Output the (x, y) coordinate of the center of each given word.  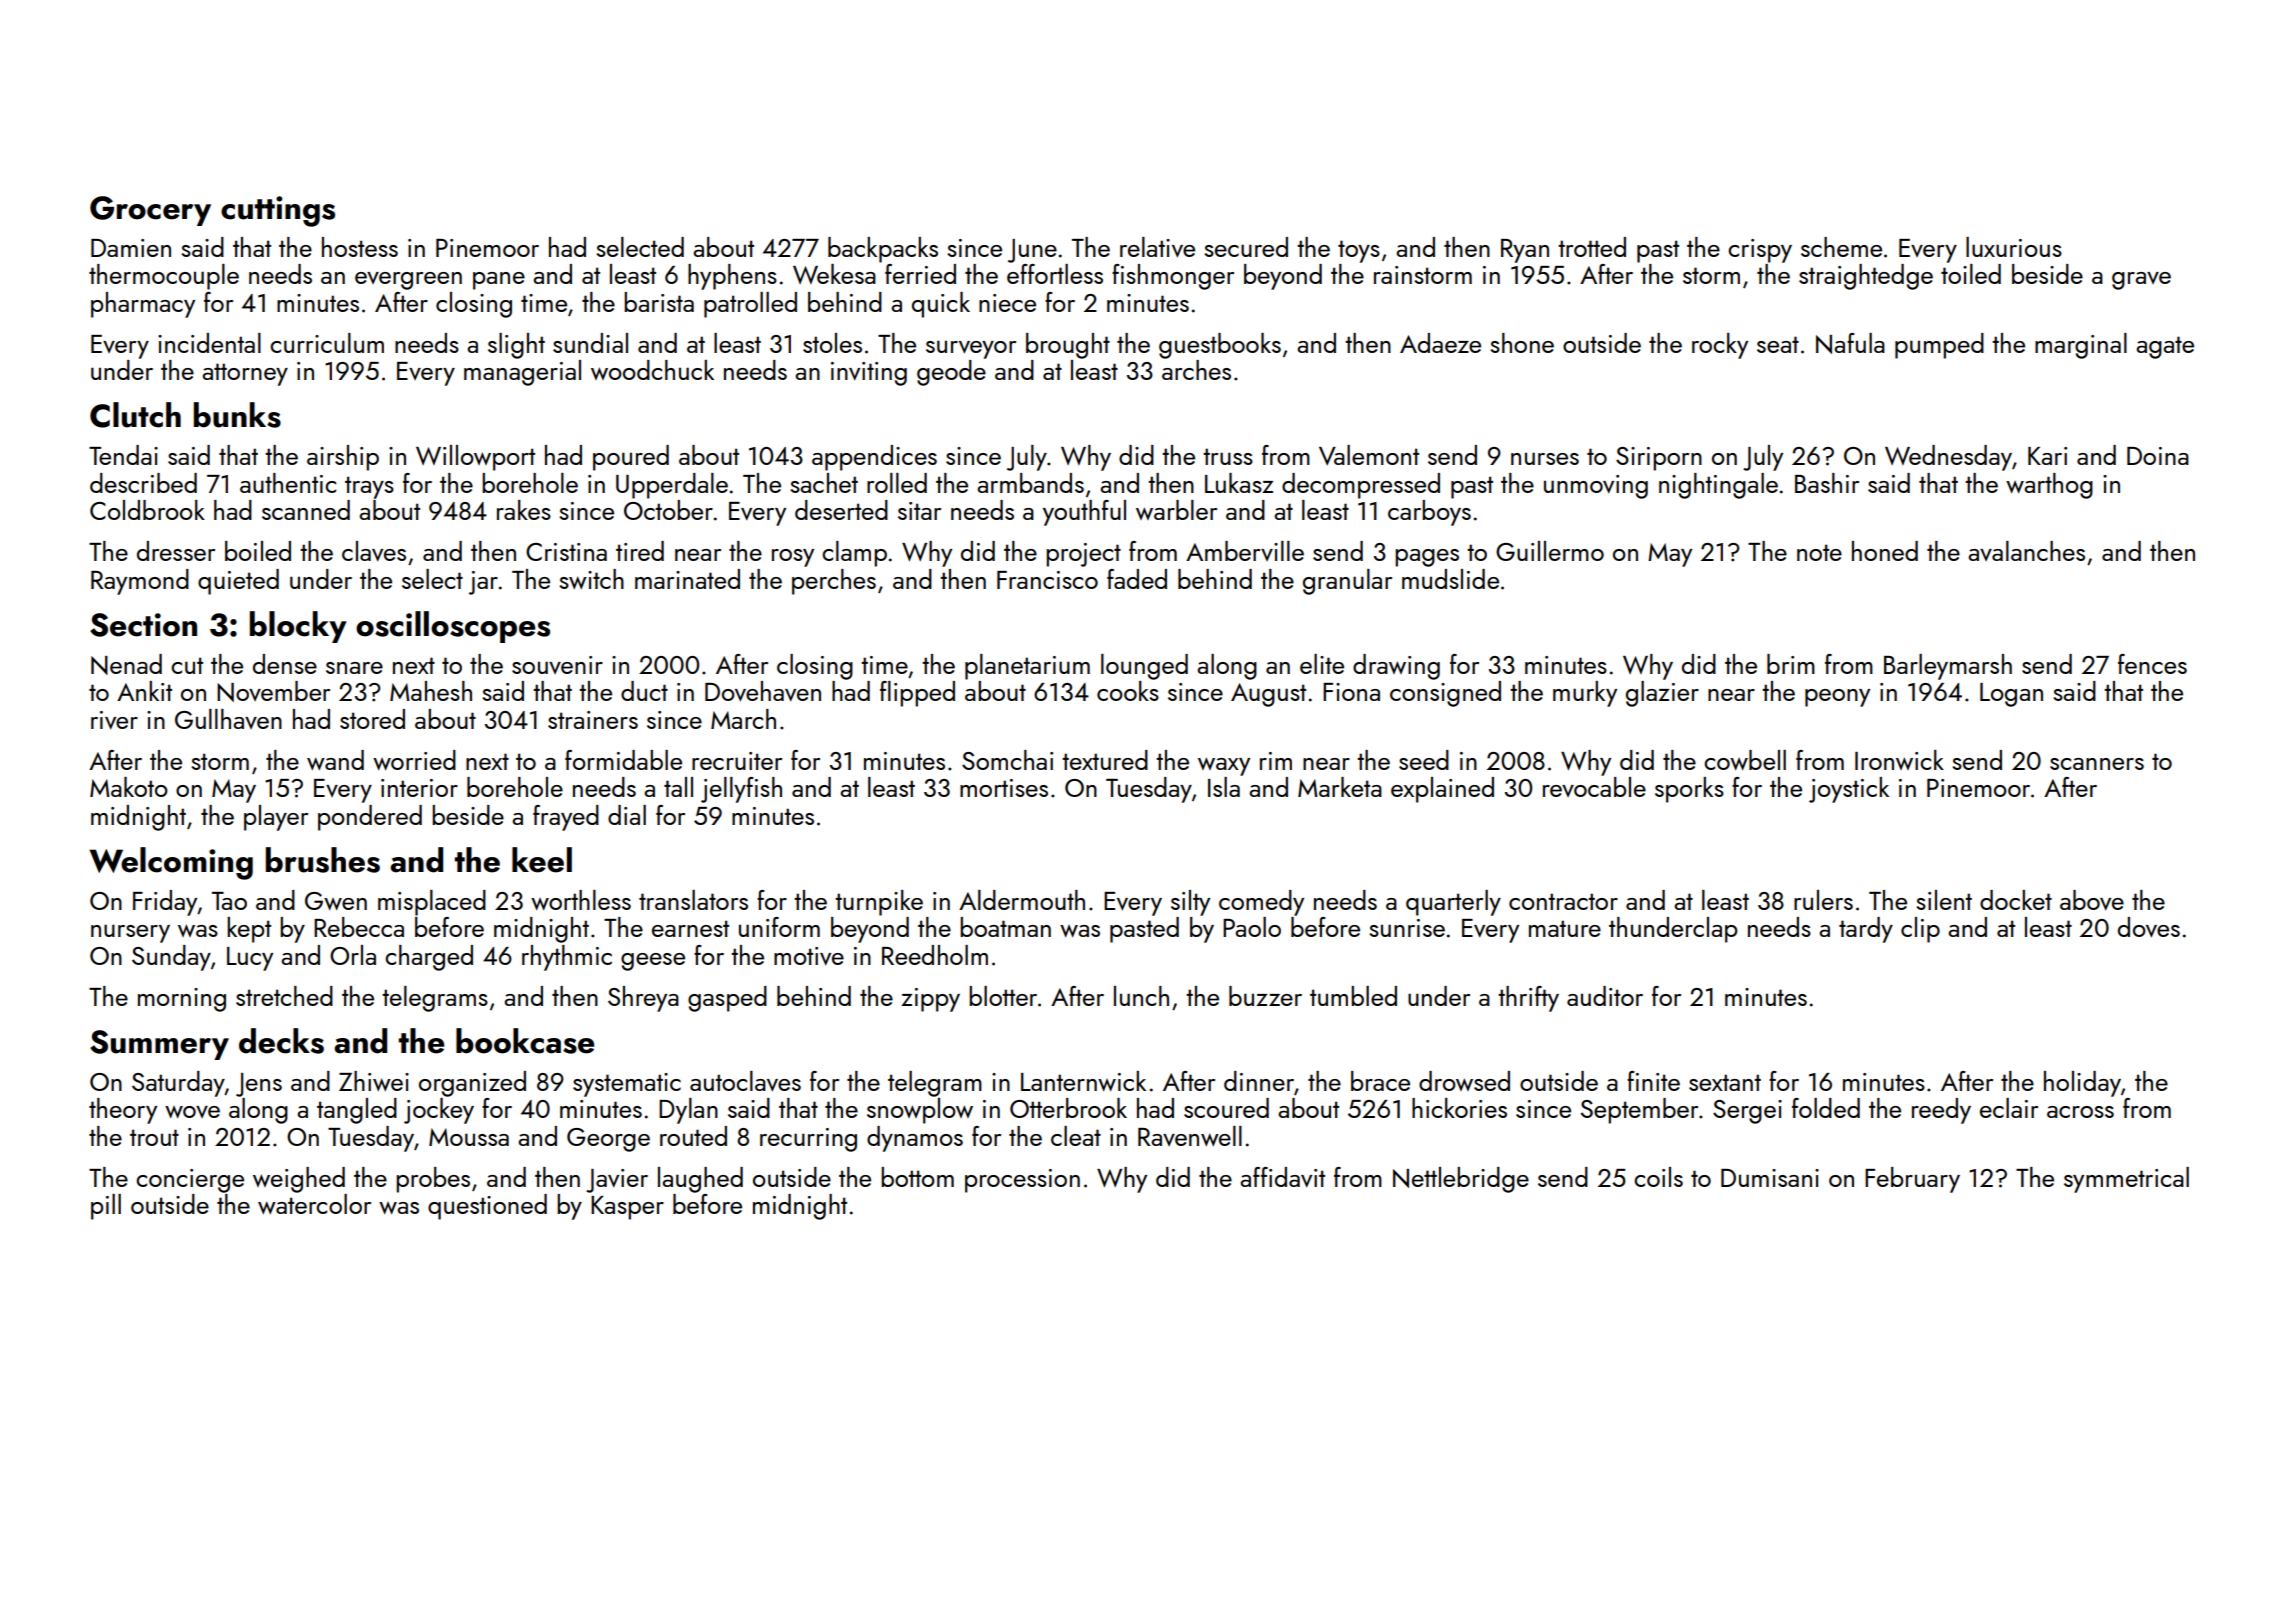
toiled (1971, 274)
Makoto (129, 787)
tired (640, 551)
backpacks (883, 250)
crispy (1760, 251)
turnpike (879, 903)
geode (951, 373)
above (2092, 900)
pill (106, 1207)
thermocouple (164, 277)
